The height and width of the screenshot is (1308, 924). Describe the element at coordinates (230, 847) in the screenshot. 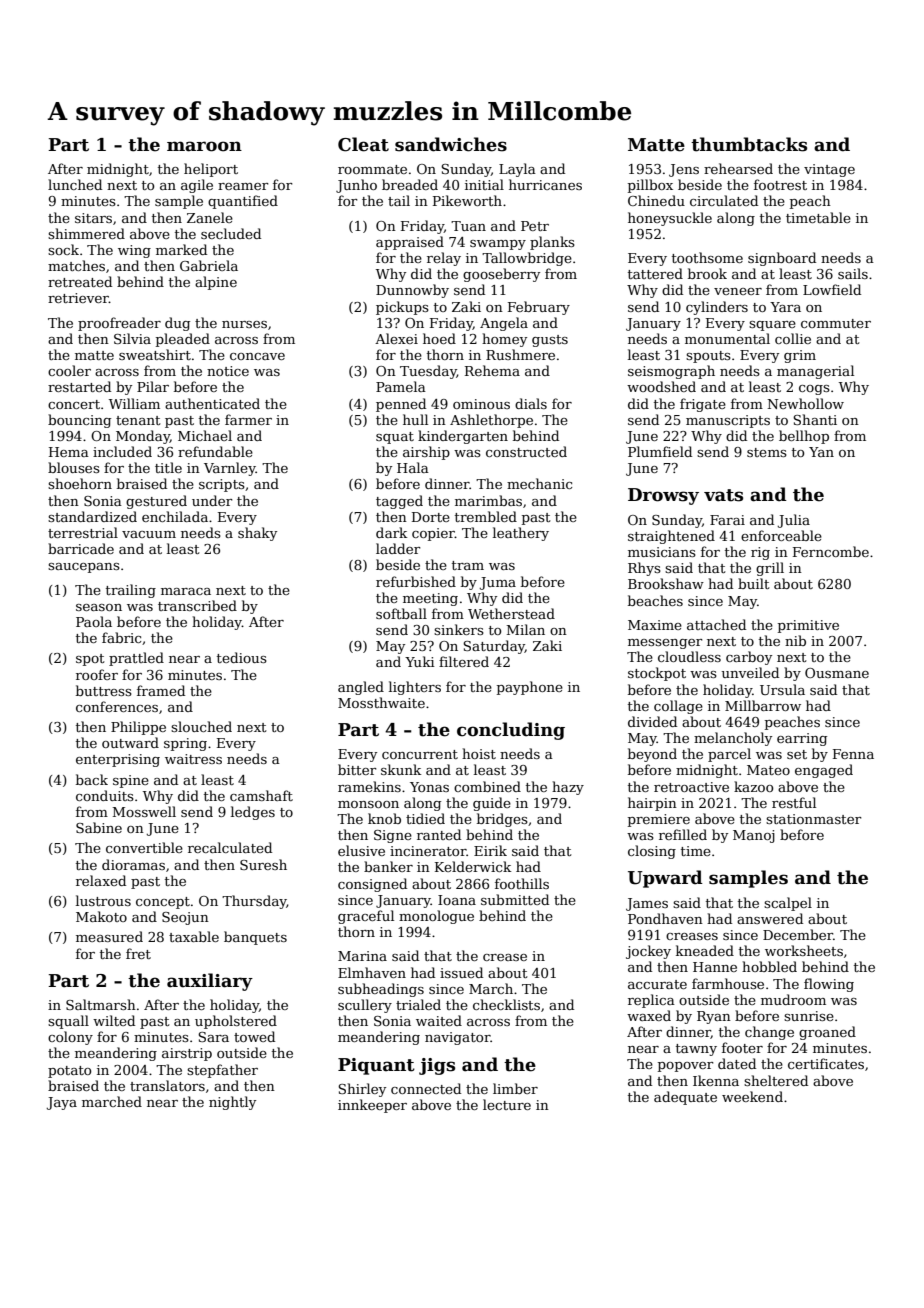

I see `recalculated` at that location.
